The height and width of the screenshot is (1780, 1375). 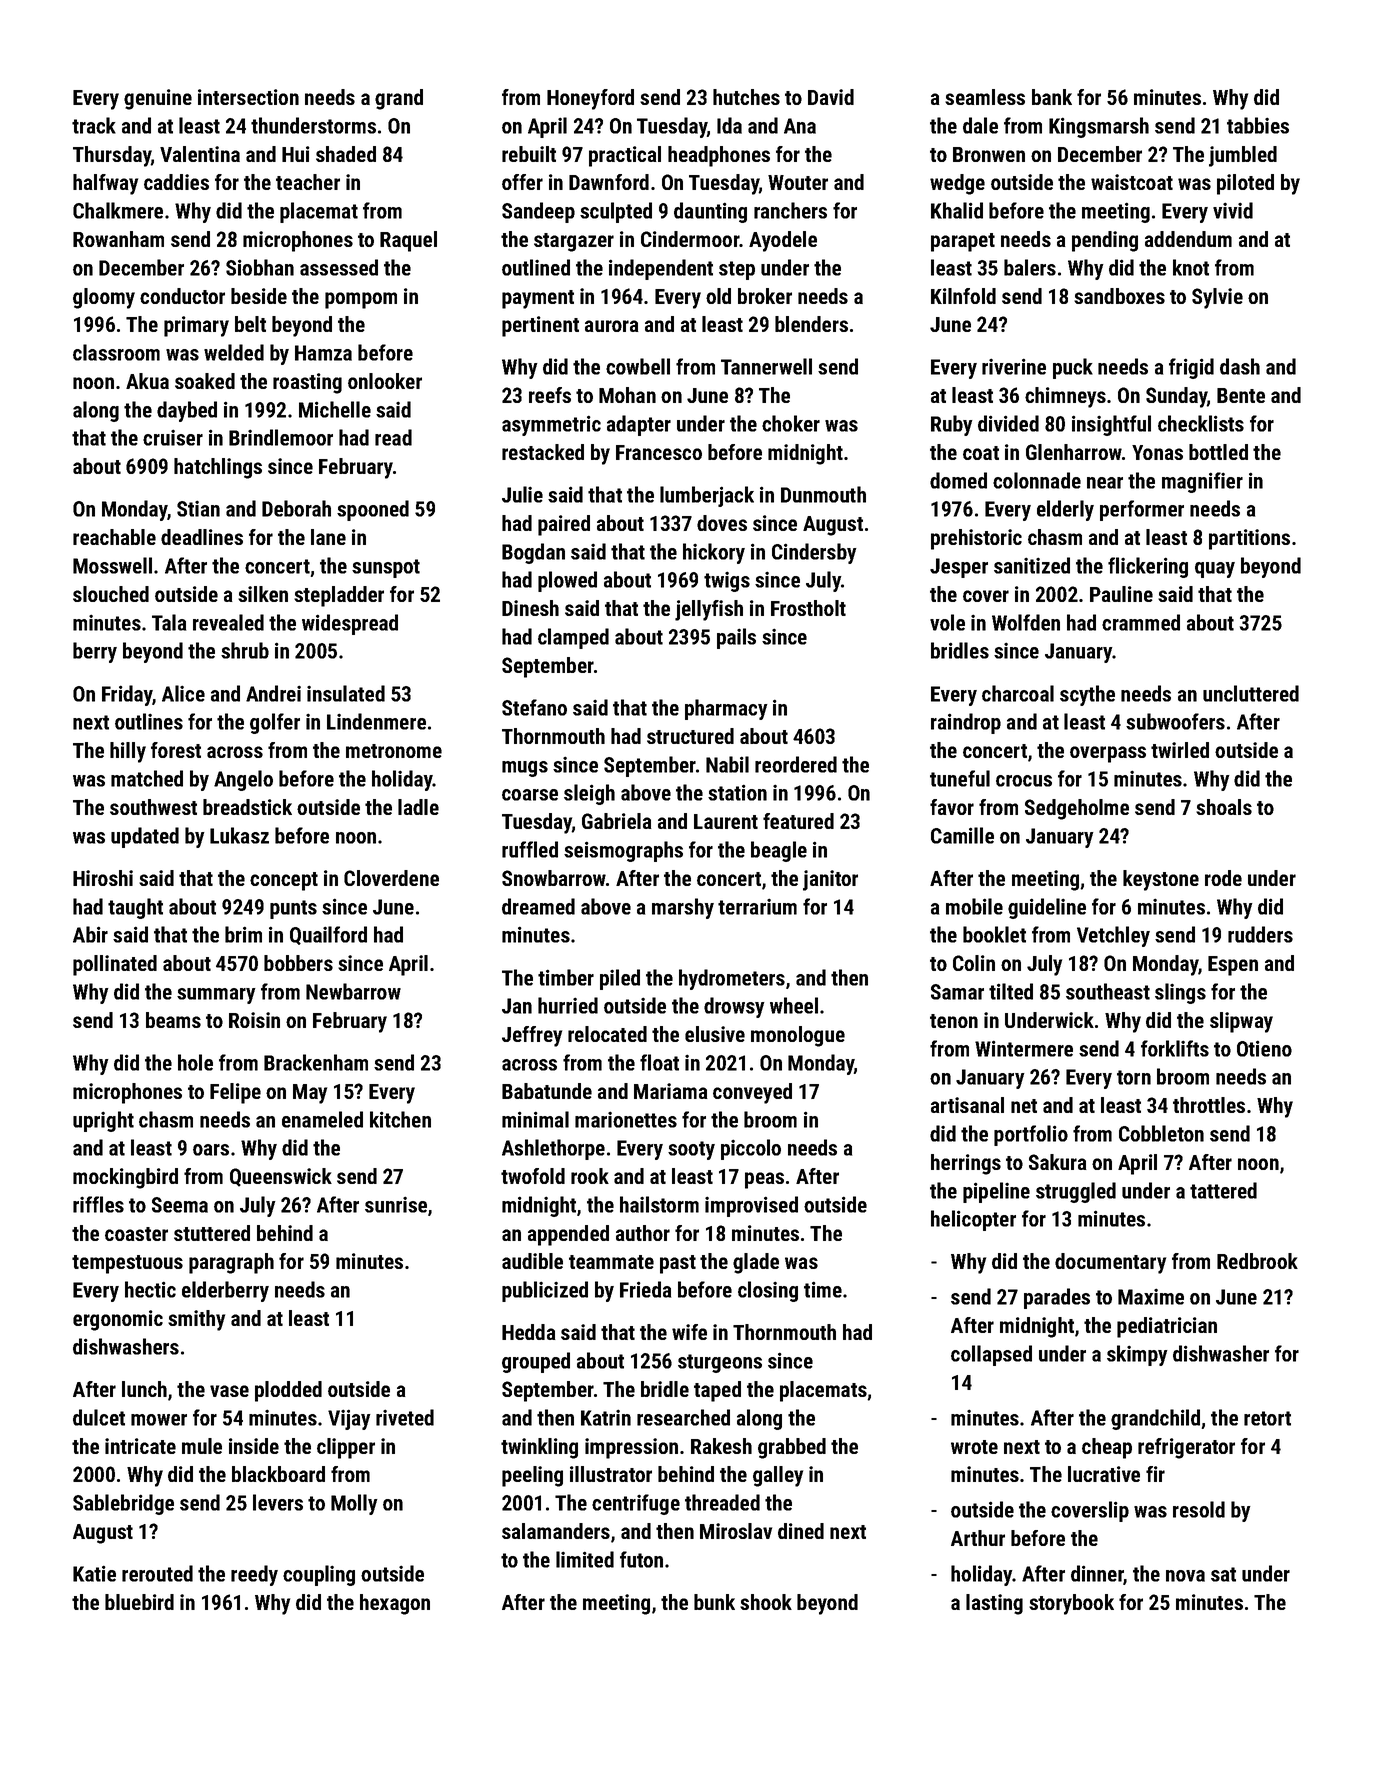 What do you see at coordinates (310, 1094) in the screenshot?
I see `May` at bounding box center [310, 1094].
